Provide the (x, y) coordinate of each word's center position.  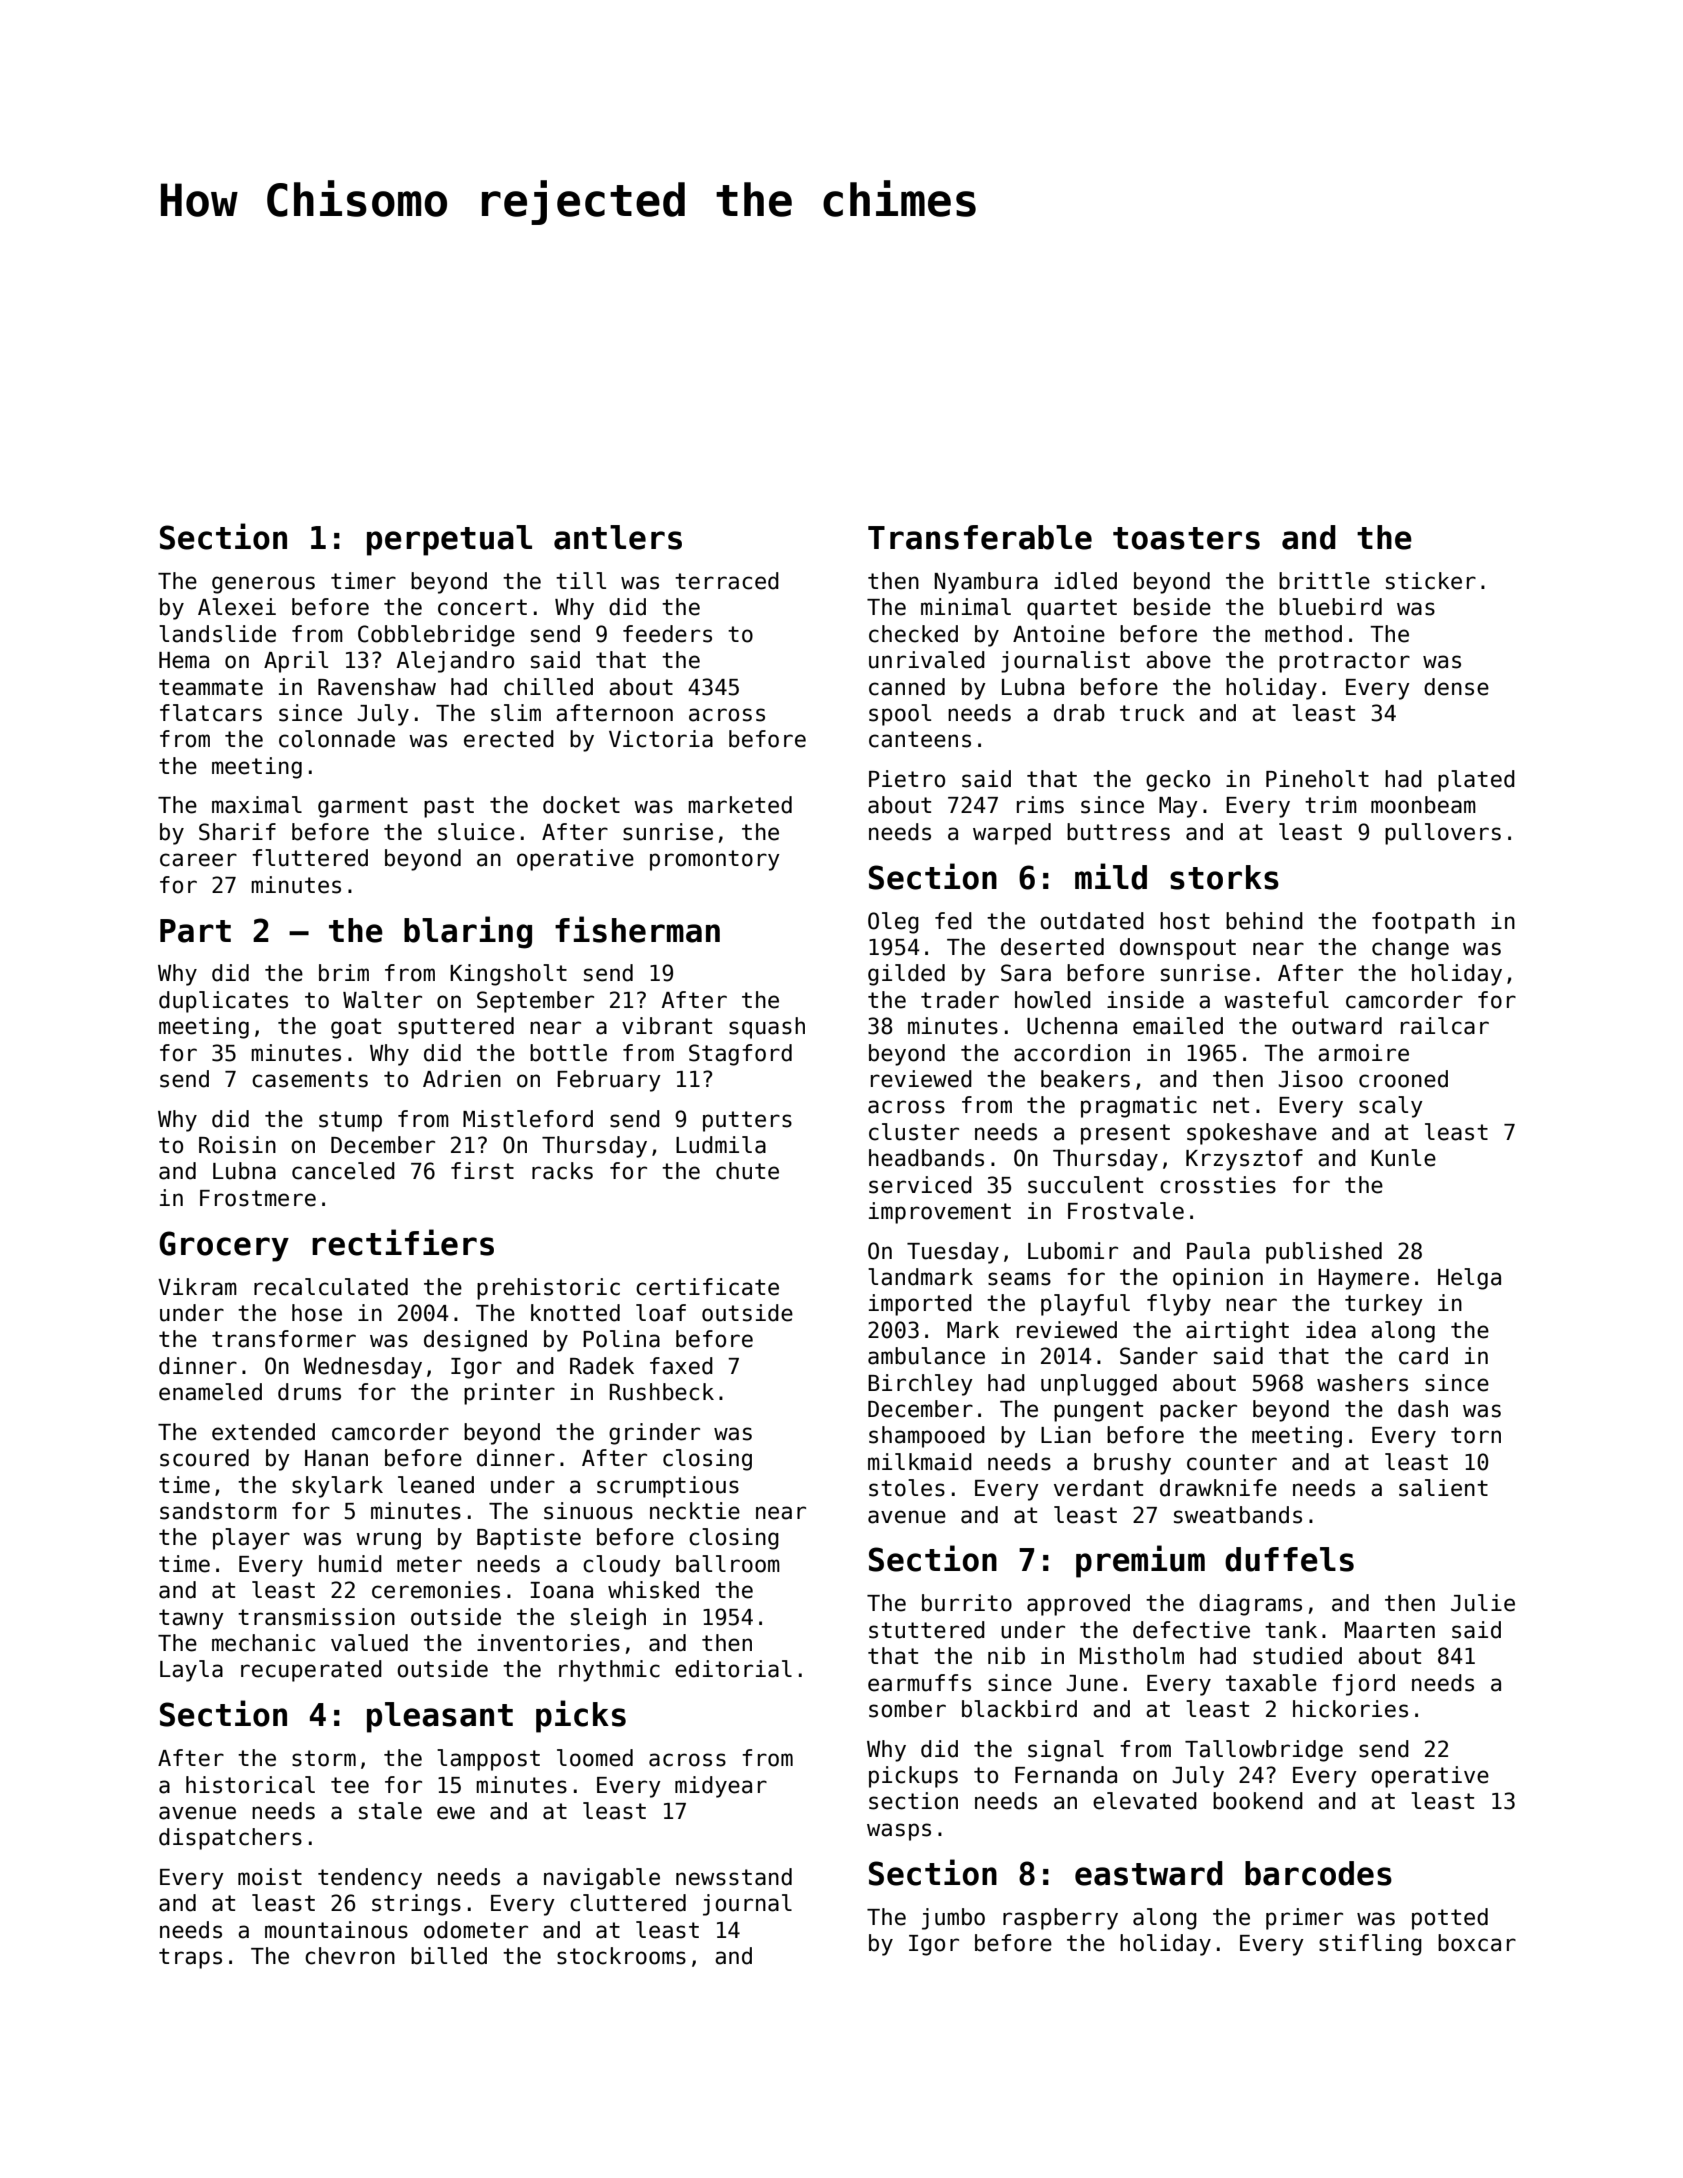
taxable (1271, 1683)
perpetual (449, 540)
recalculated (331, 1287)
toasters (1186, 538)
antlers (618, 537)
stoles (907, 1488)
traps (190, 1958)
